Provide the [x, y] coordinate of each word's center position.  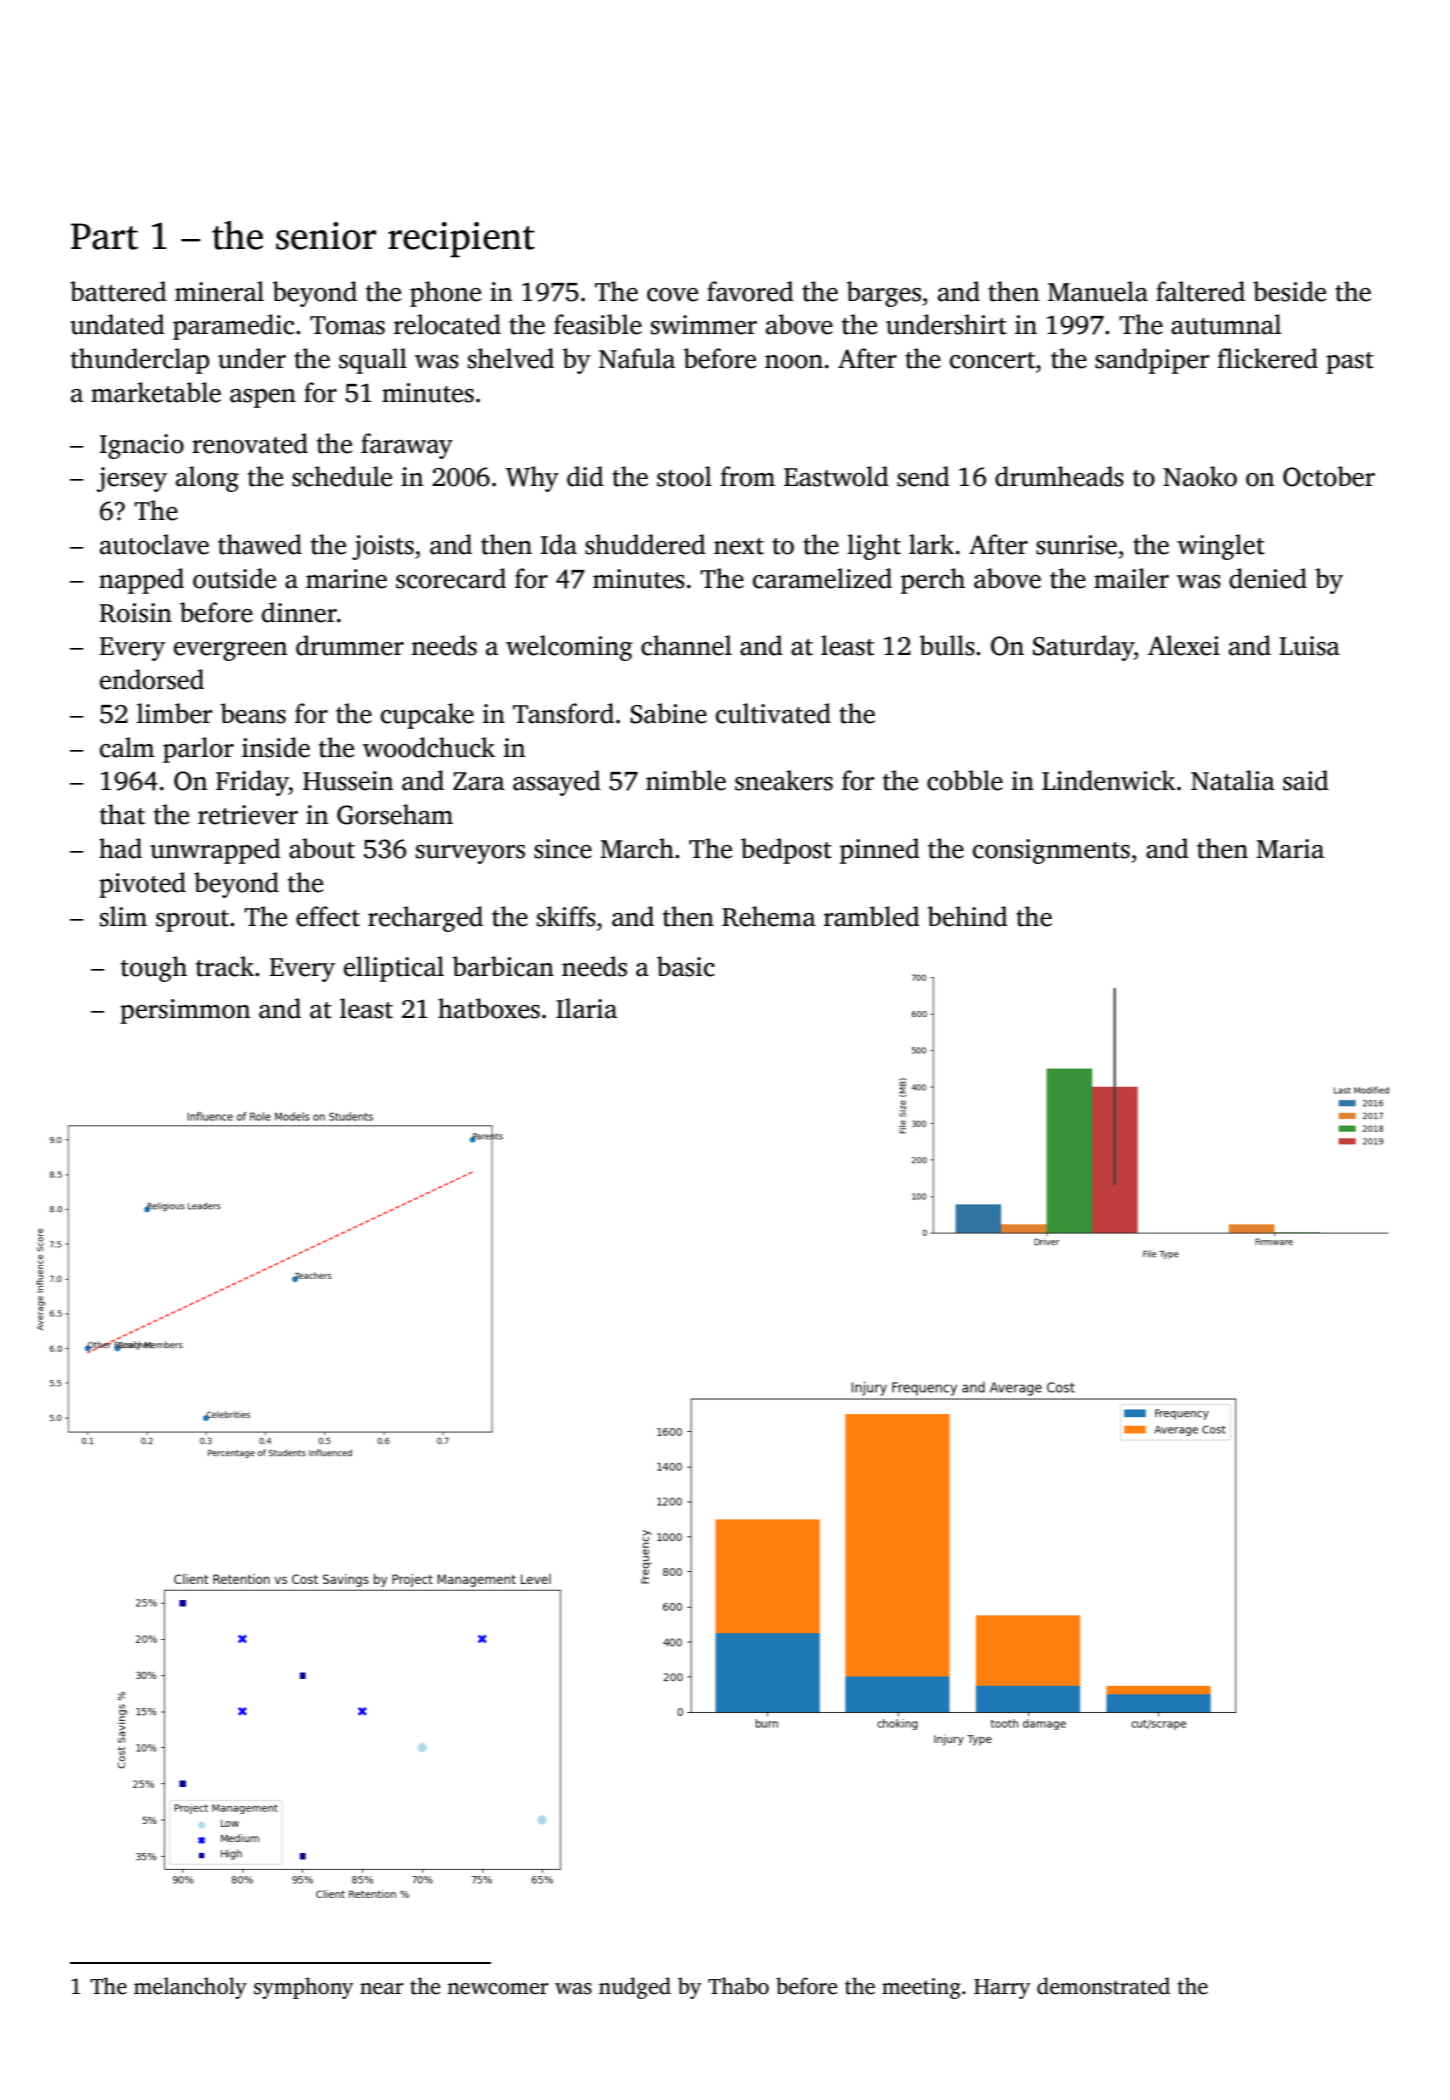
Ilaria [586, 1008]
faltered [1200, 291]
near [381, 1989]
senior [326, 236]
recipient [461, 240]
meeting [921, 1988]
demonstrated [1103, 1986]
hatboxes [489, 1008]
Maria [1290, 849]
